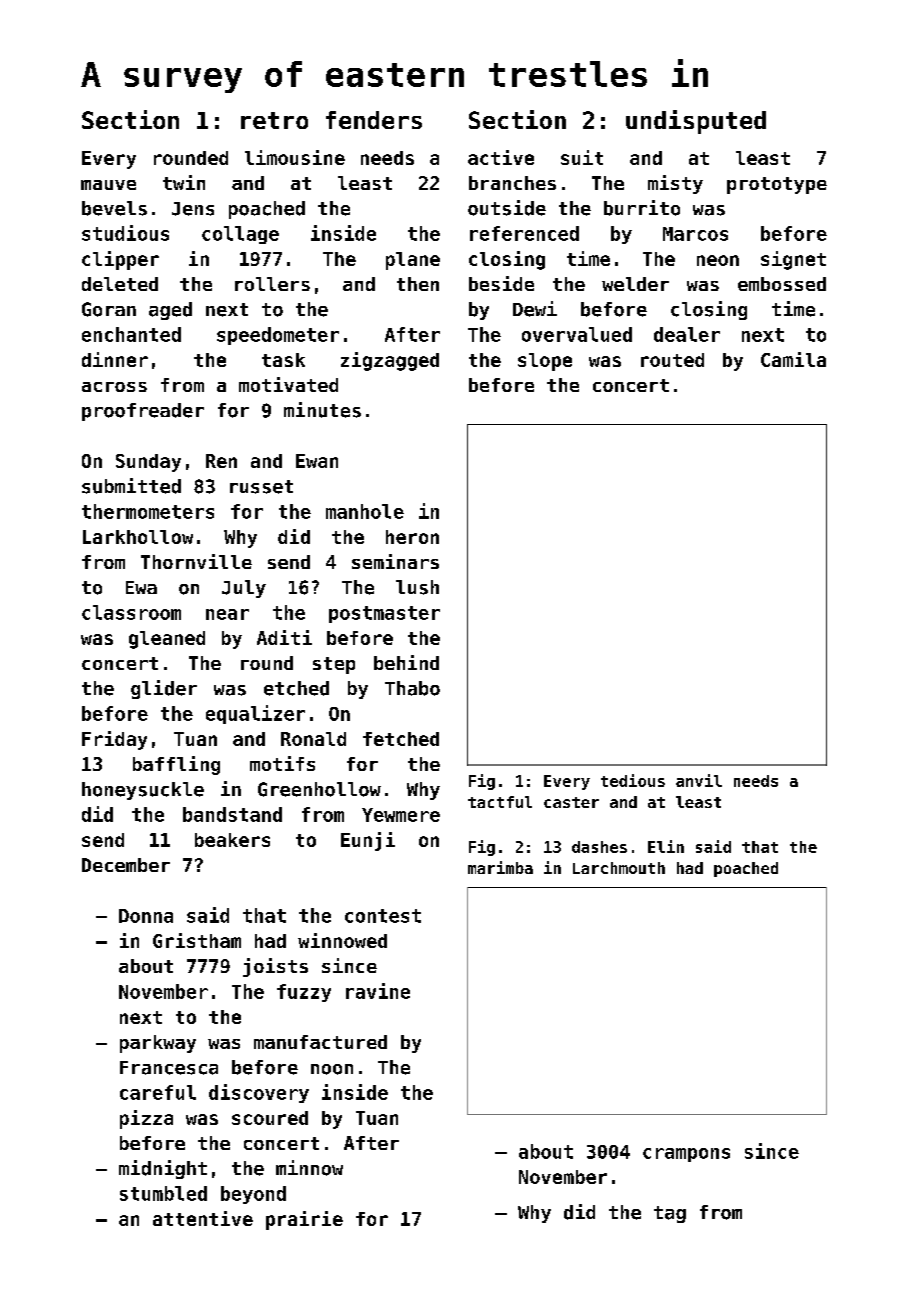 This screenshot has width=908, height=1316. I want to click on anvil, so click(699, 780).
